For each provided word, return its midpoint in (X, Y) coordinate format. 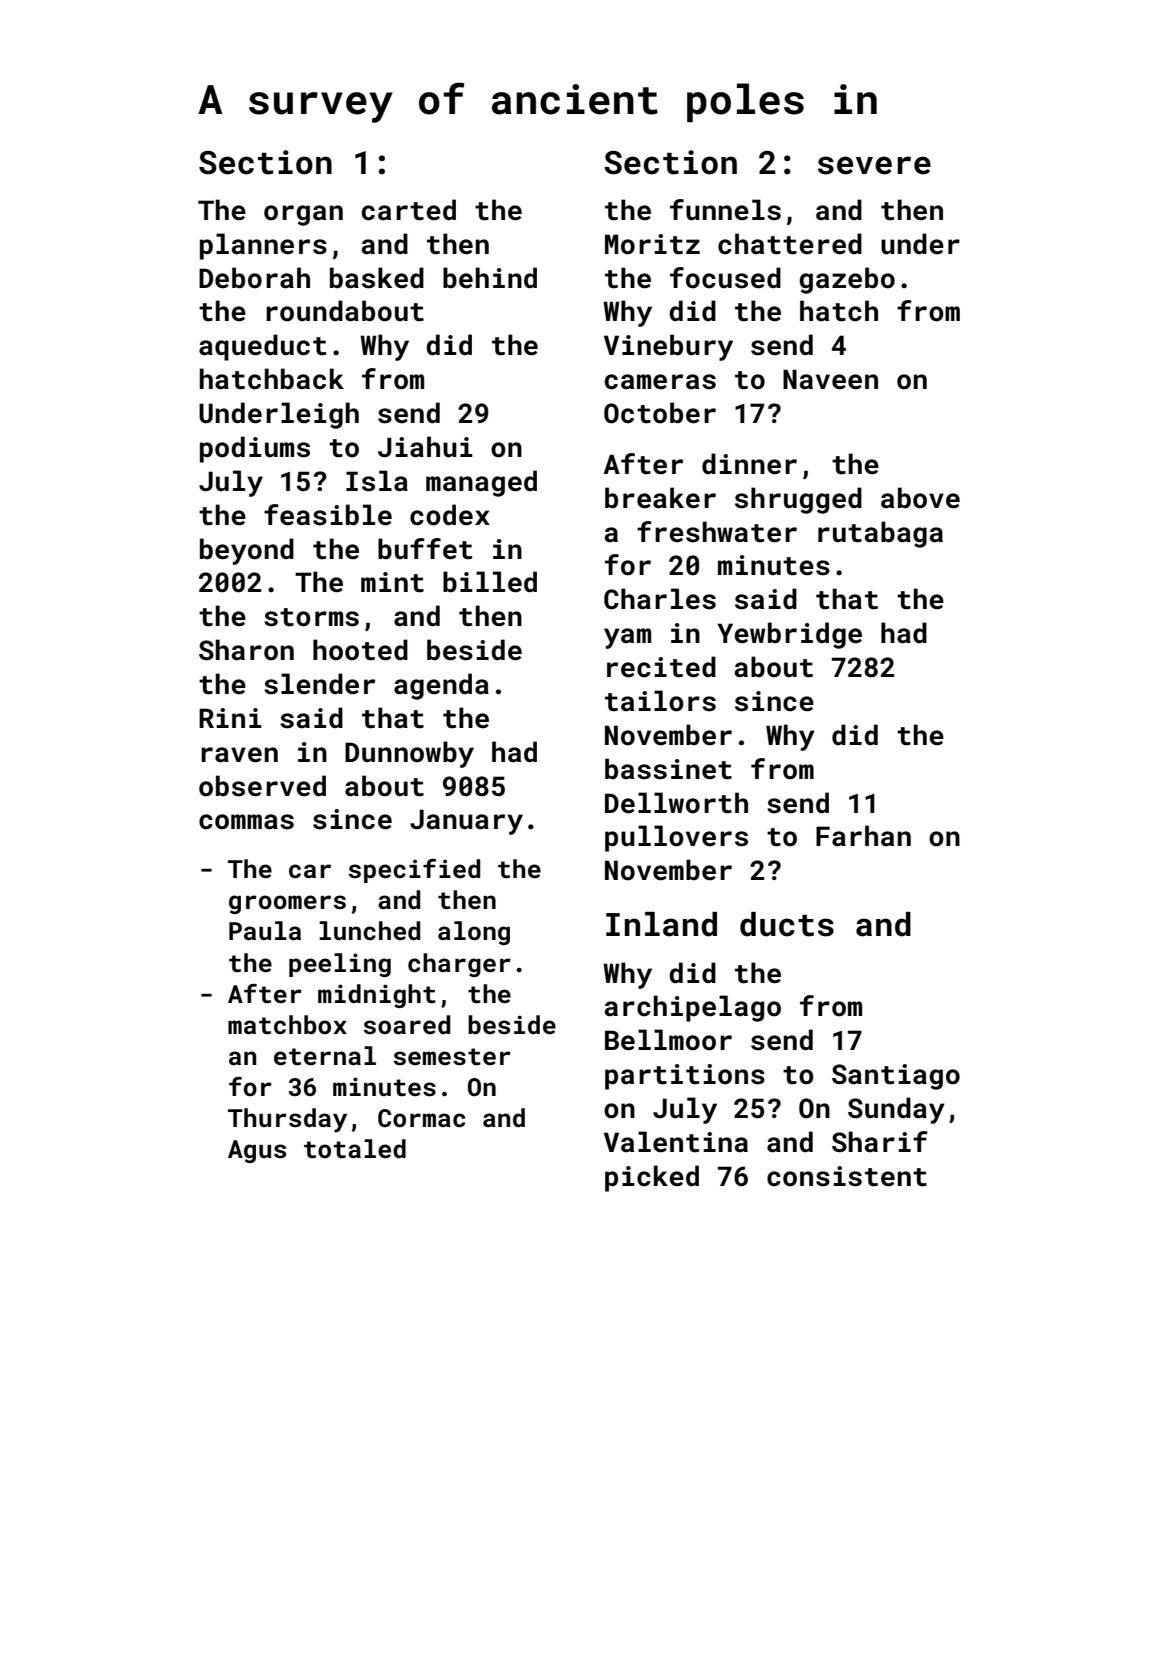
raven (239, 755)
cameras (660, 382)
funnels (725, 210)
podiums (255, 449)
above (920, 498)
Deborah (254, 278)
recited (661, 667)
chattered (790, 244)
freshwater (717, 532)
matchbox (287, 1025)
